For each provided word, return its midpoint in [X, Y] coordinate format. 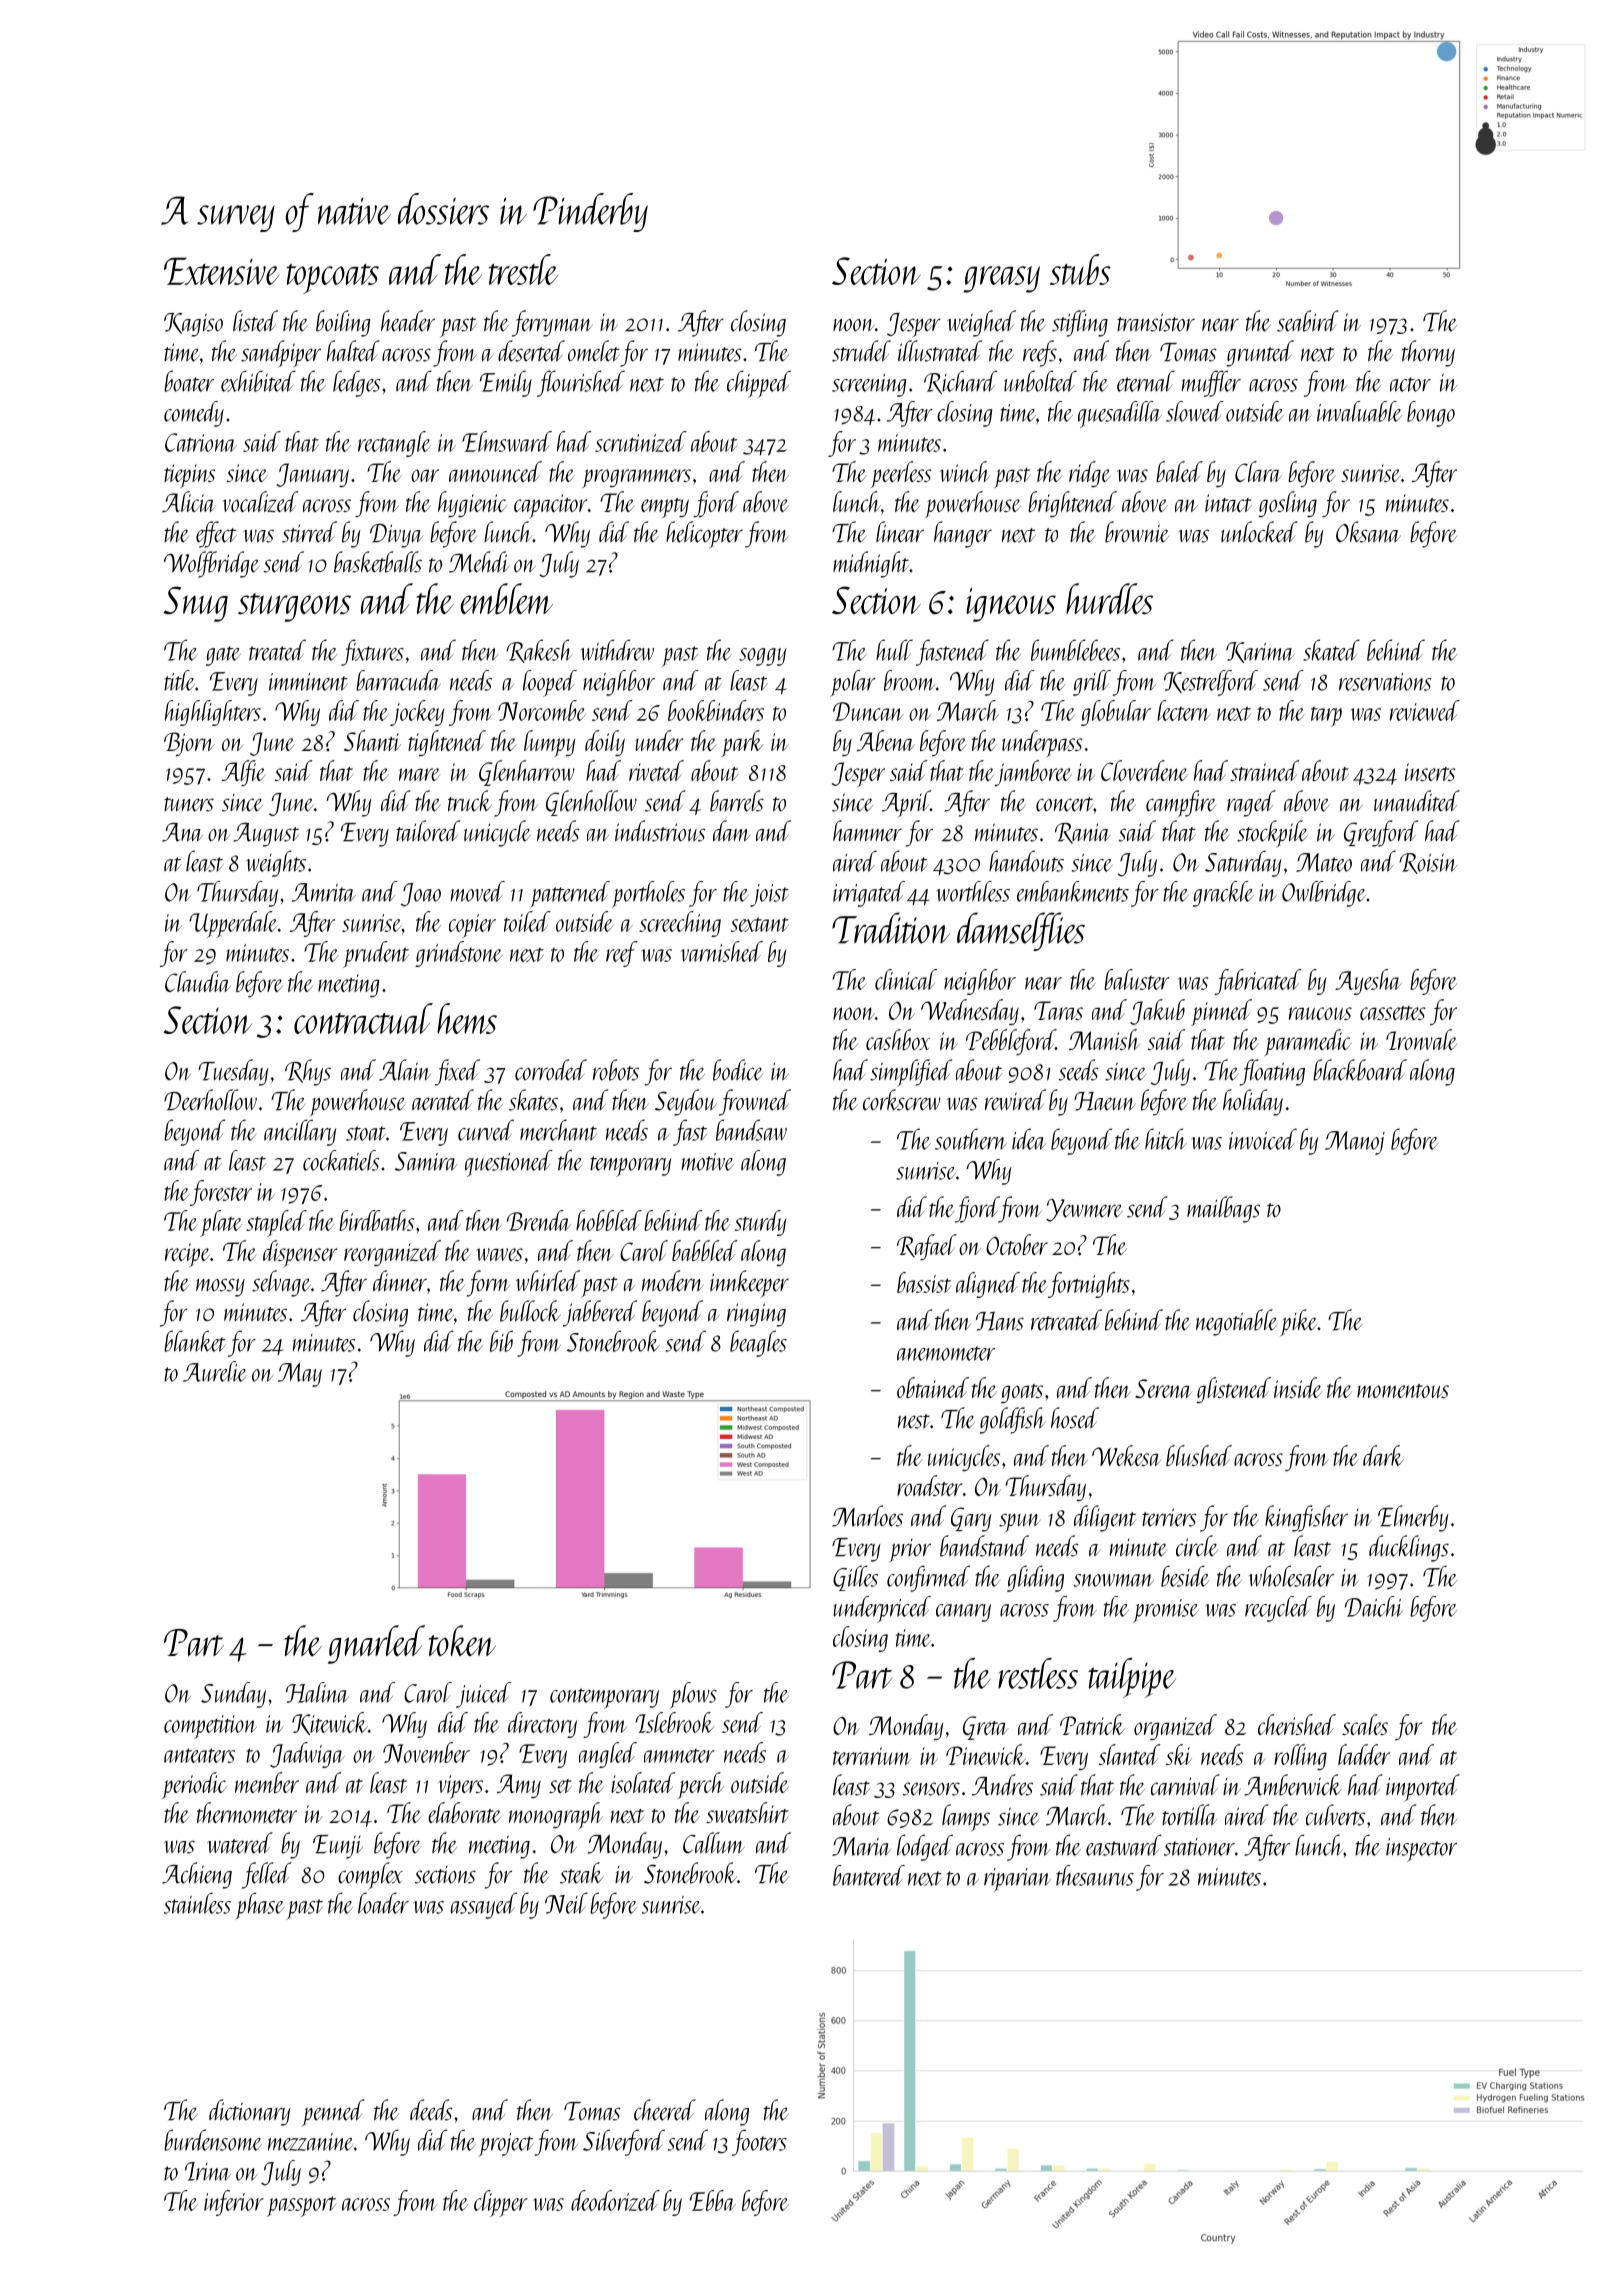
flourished [581, 383]
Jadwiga [307, 1755]
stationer [1199, 1847]
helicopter [704, 535]
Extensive [221, 271]
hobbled [609, 1220]
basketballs [378, 562]
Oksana [1368, 532]
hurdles [1109, 599]
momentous [1403, 1391]
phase [259, 1906]
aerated [443, 1100]
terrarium [872, 1756]
